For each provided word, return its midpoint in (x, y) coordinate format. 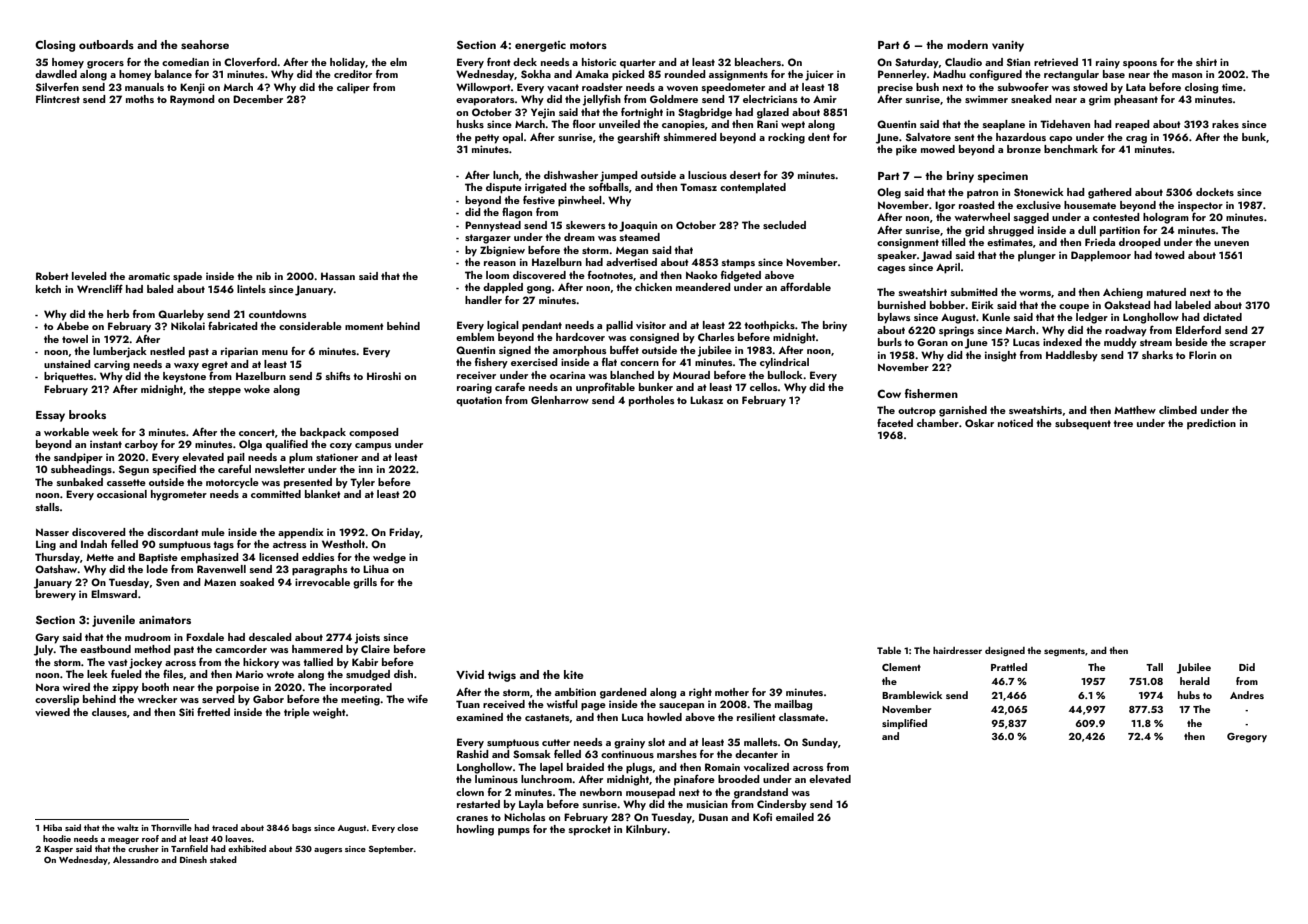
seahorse (205, 44)
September (391, 849)
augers (328, 851)
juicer (819, 75)
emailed (795, 817)
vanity (1008, 46)
